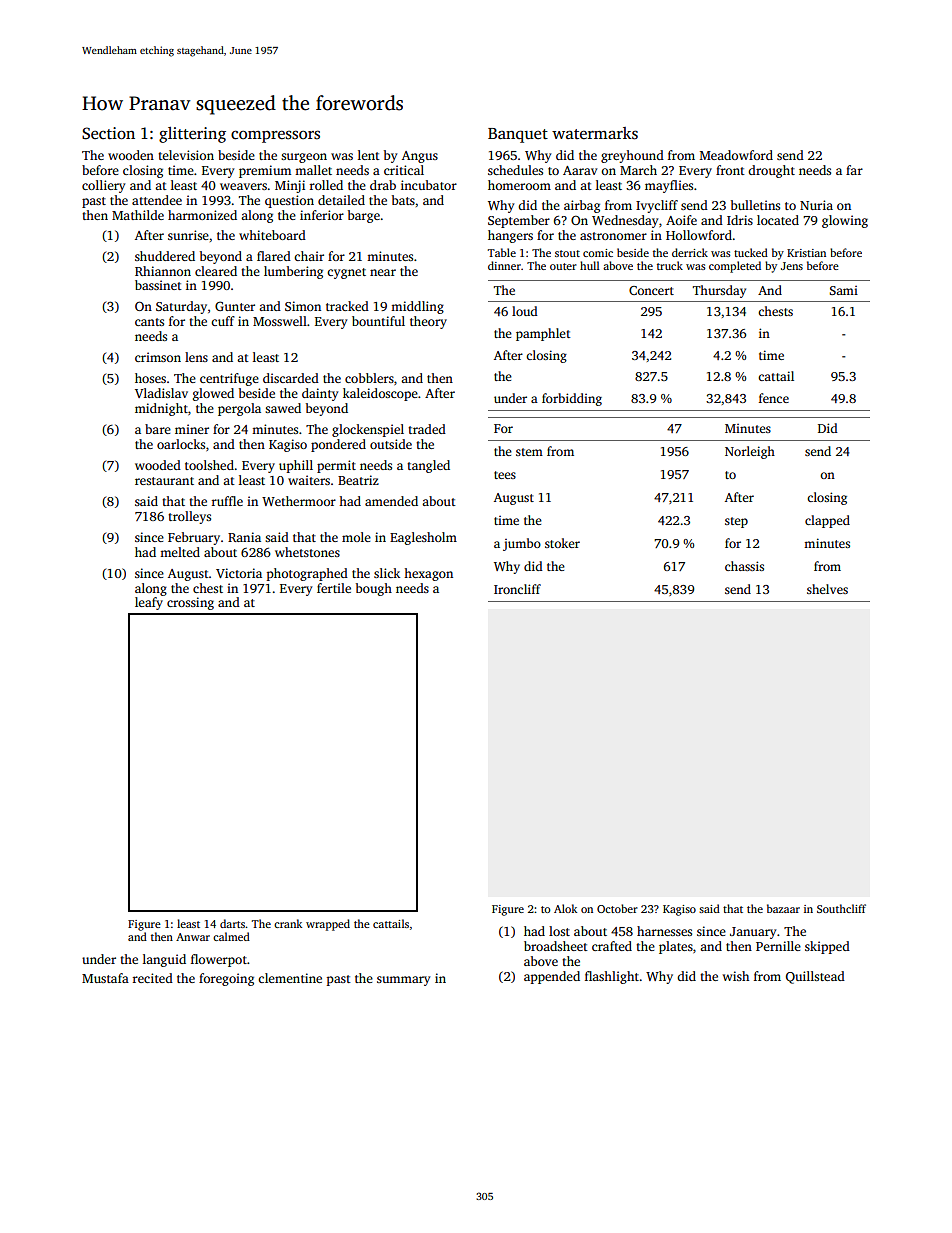 The width and height of the page is (952, 1233). Describe the element at coordinates (736, 155) in the page. I see `Meadowford` at that location.
